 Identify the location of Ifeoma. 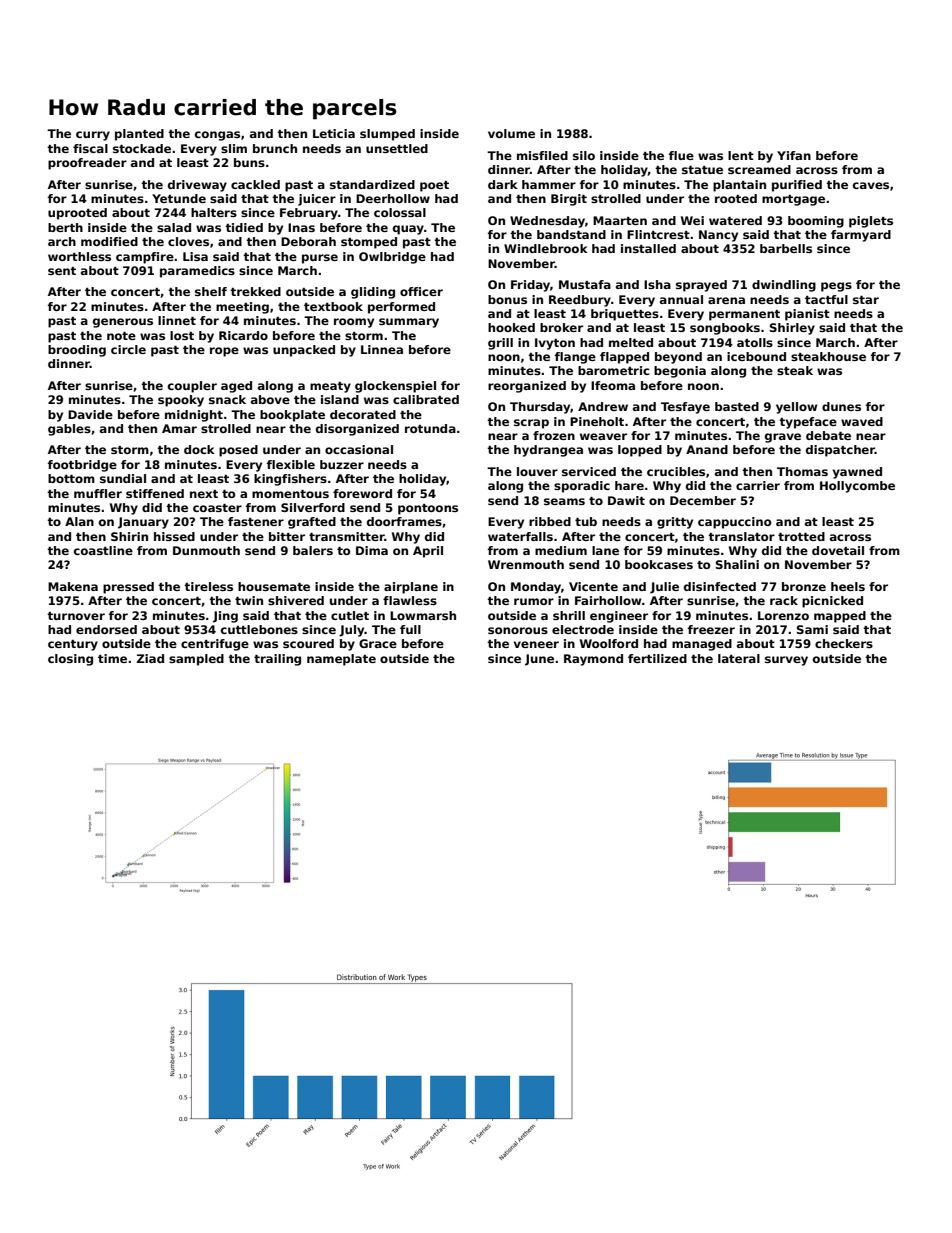
(613, 385).
